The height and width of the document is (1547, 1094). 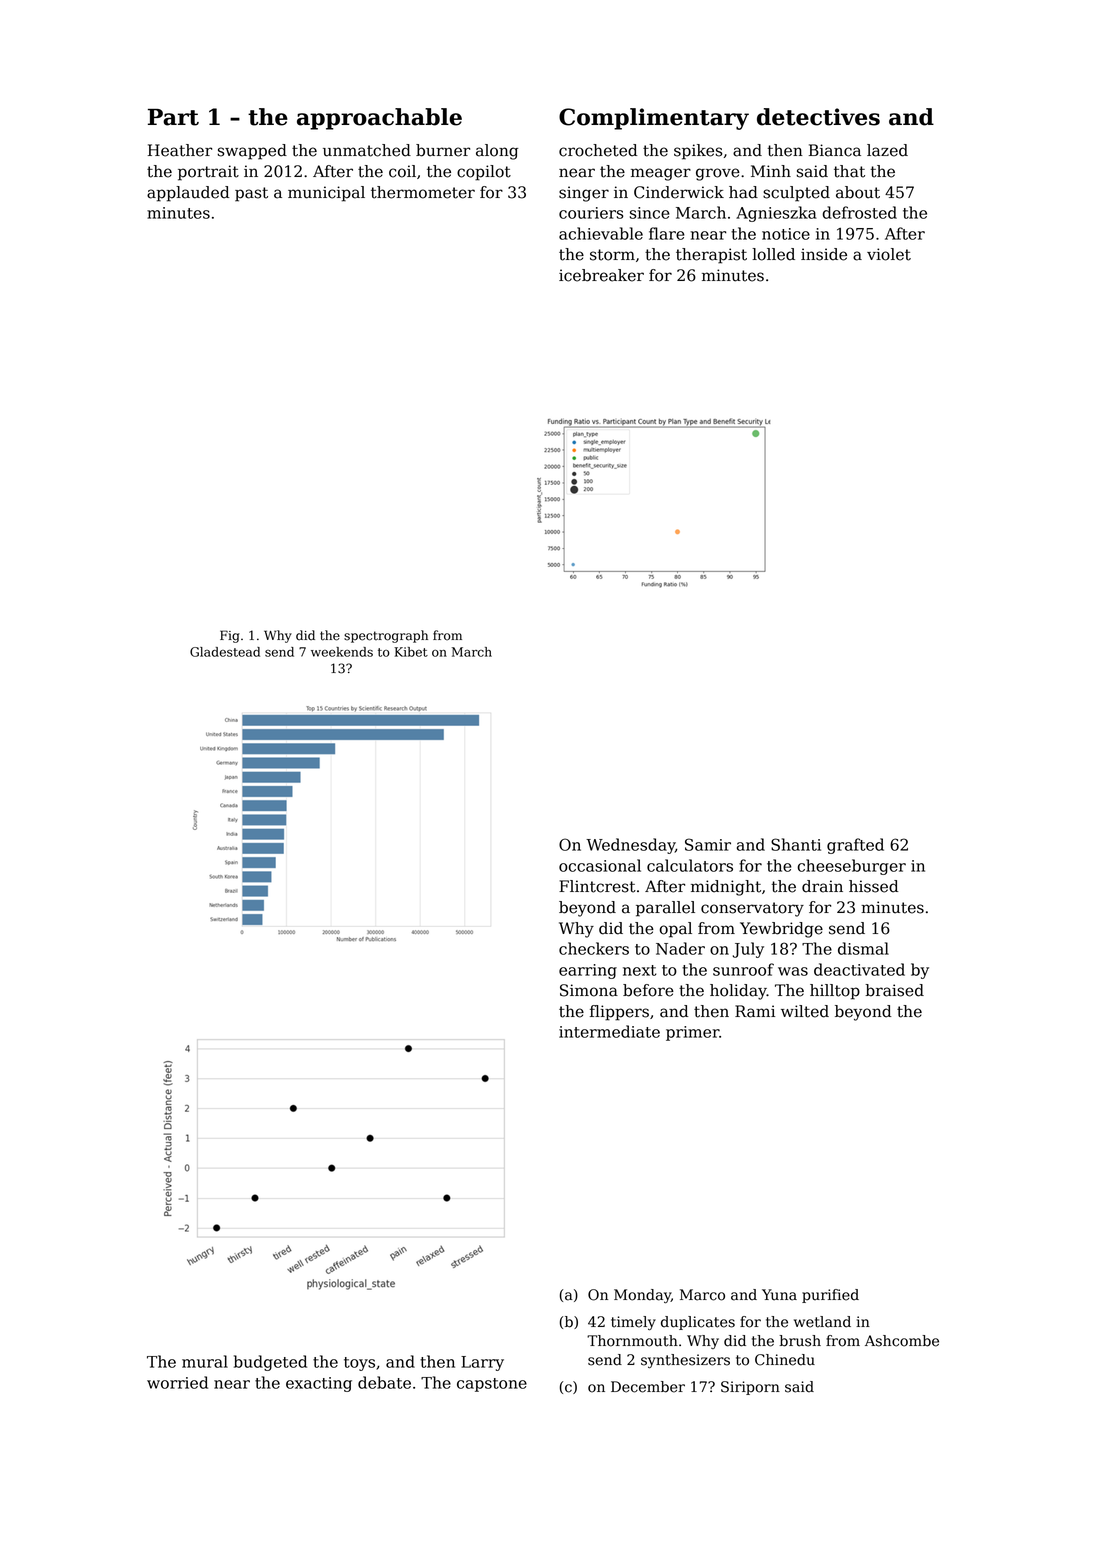 What do you see at coordinates (205, 1361) in the document?
I see `mural` at bounding box center [205, 1361].
